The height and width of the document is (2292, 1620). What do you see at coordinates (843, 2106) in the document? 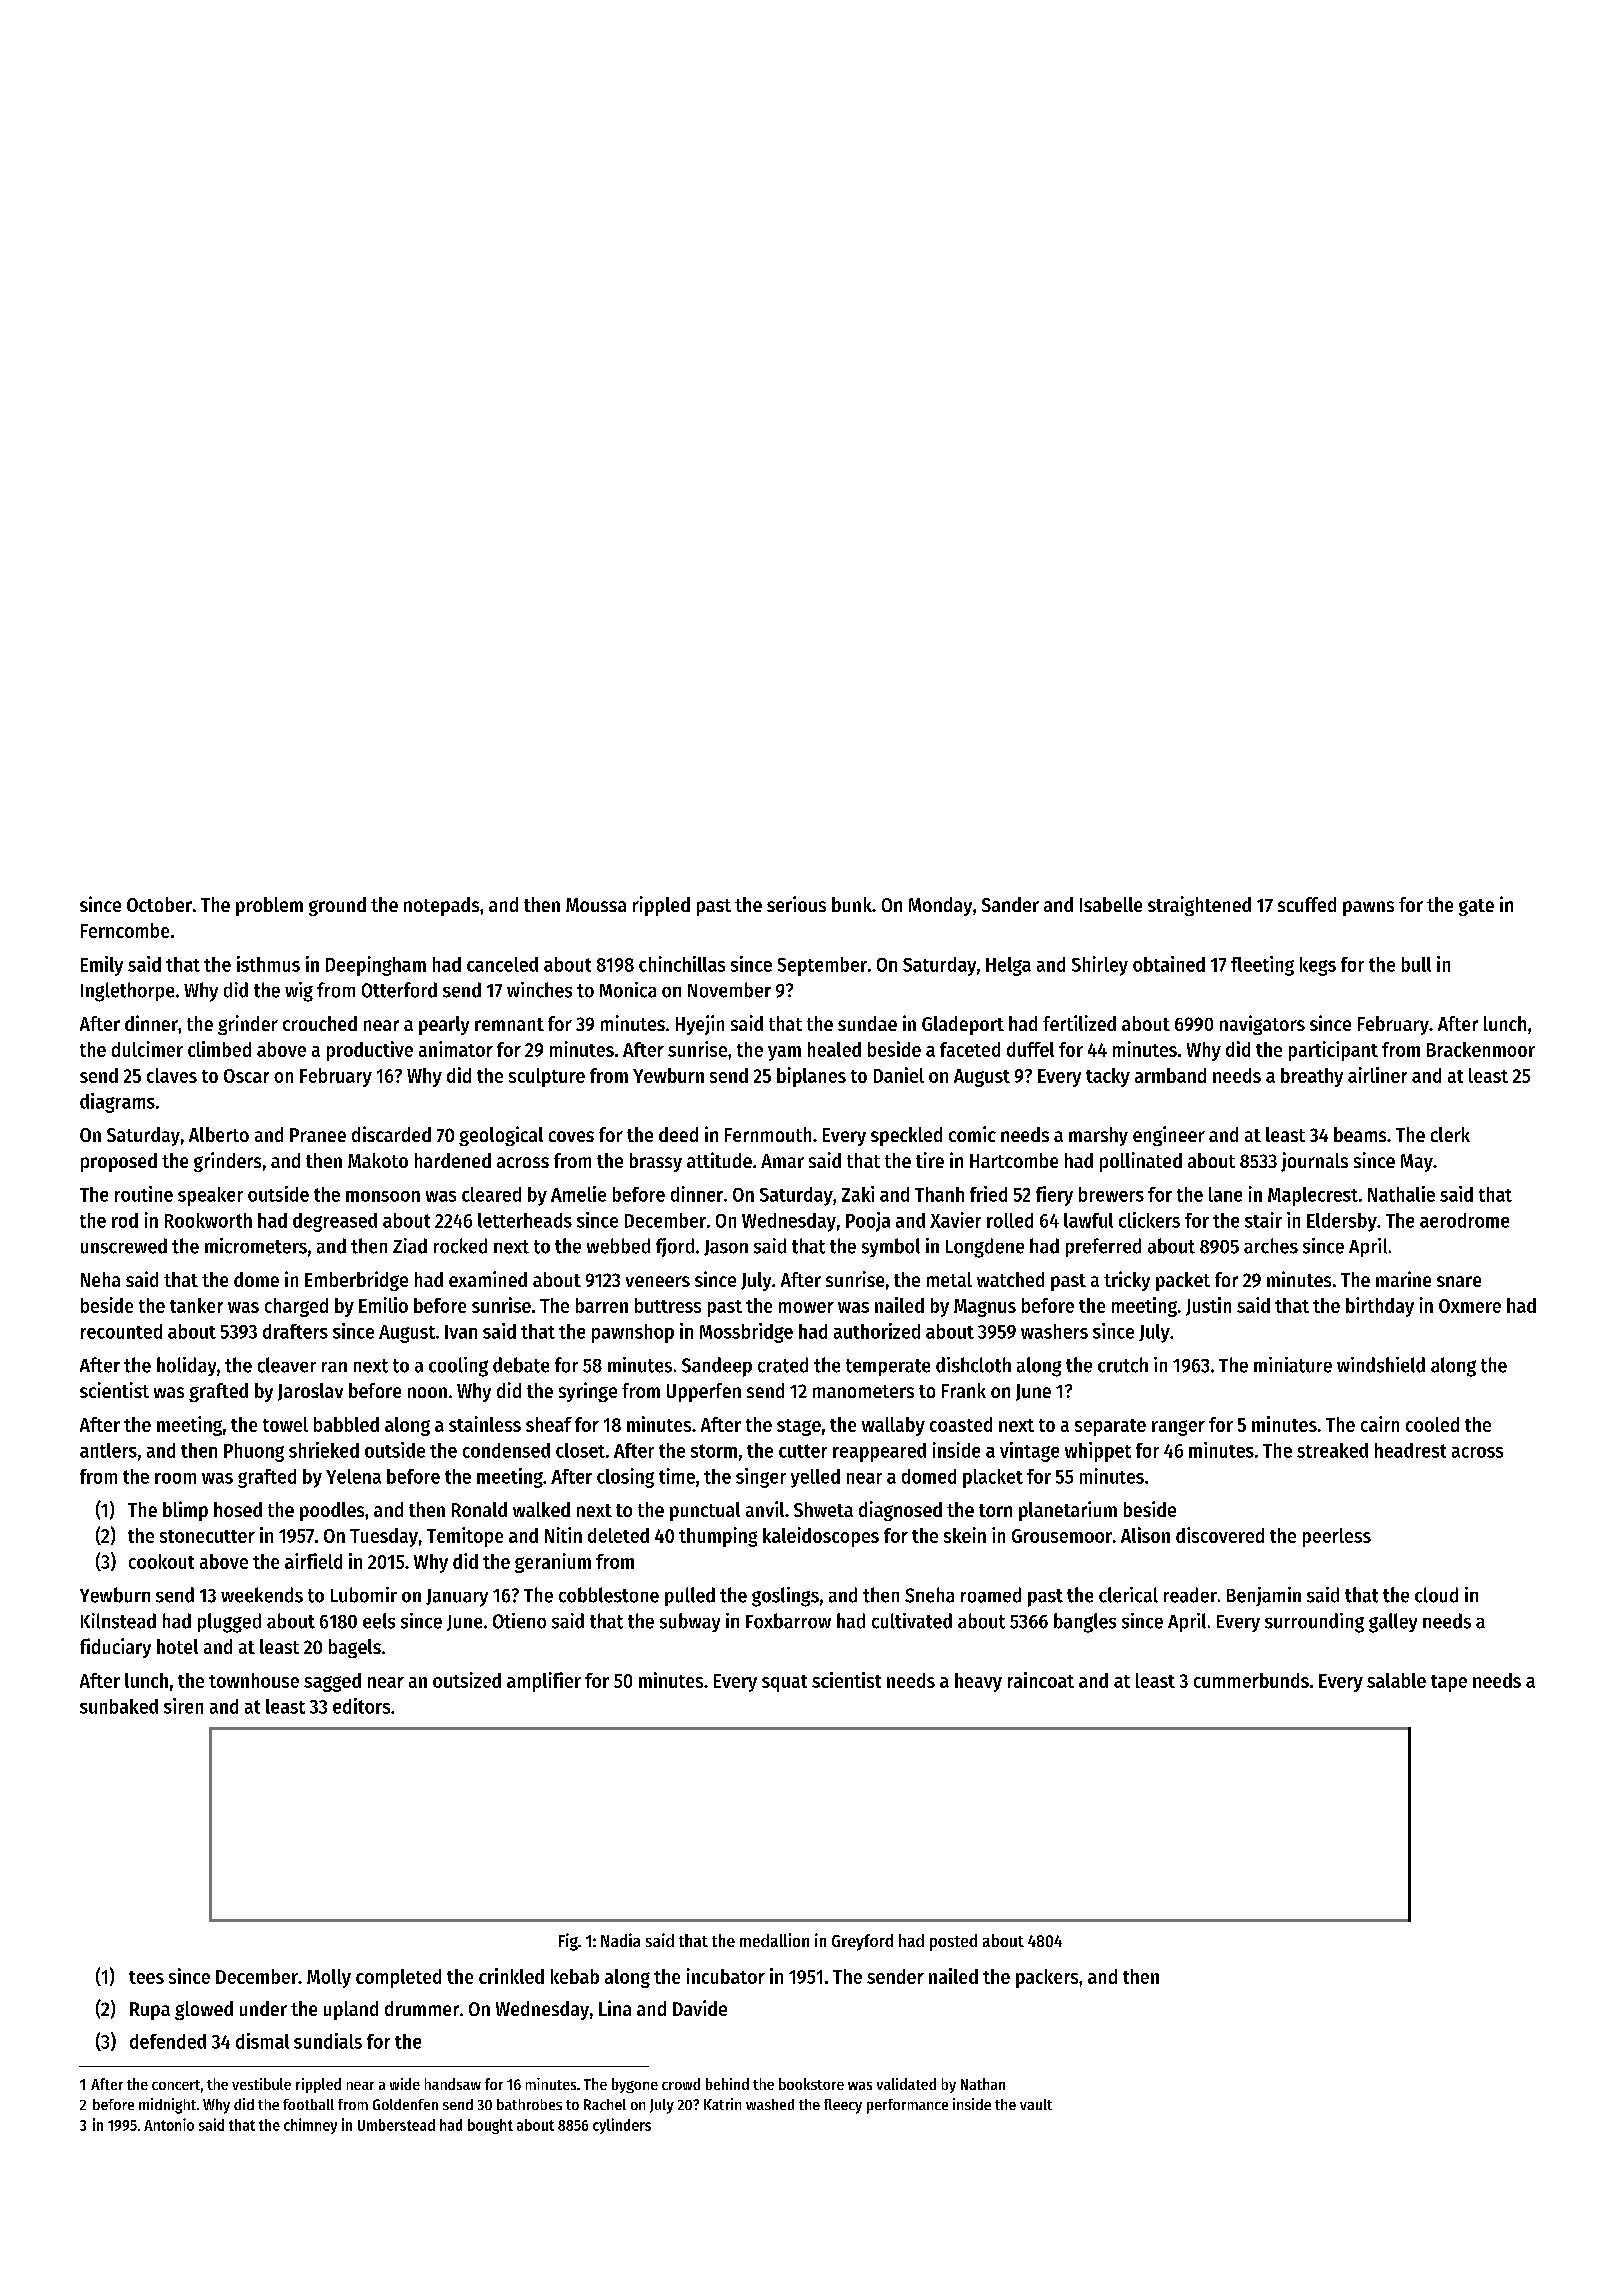
I see `fleecy` at bounding box center [843, 2106].
